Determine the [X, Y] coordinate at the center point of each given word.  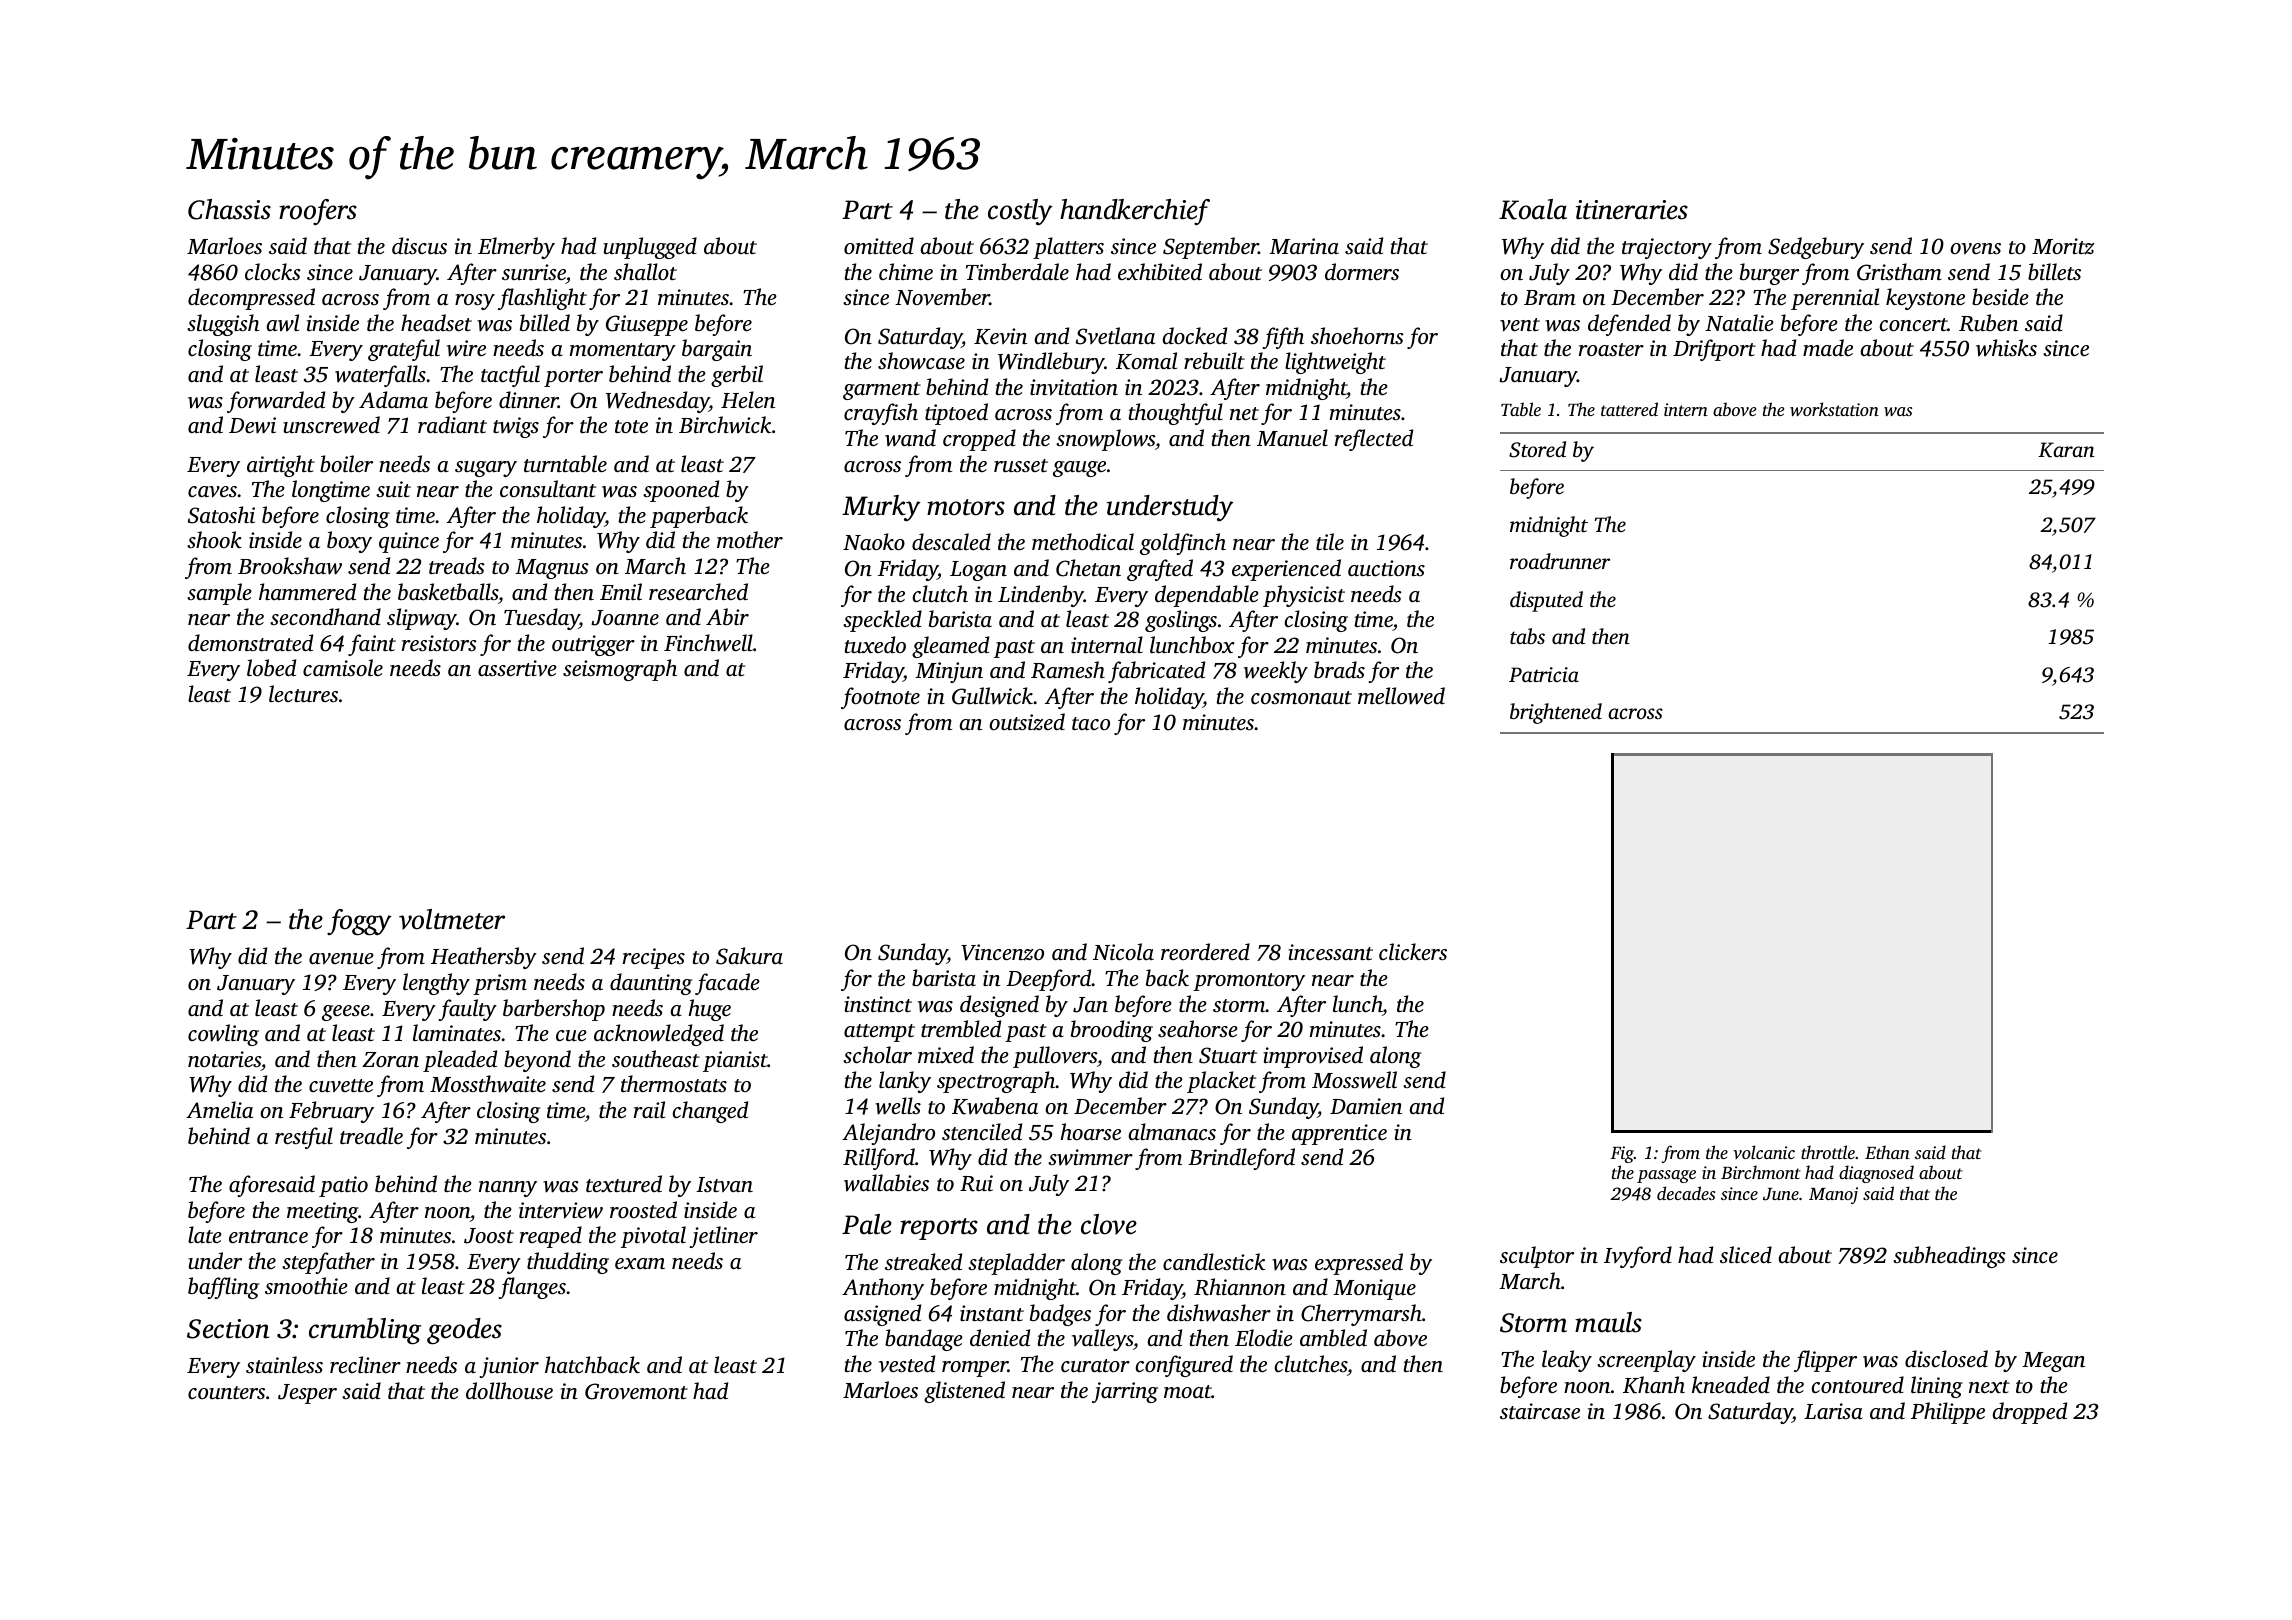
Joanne [625, 618]
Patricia [1544, 674]
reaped [551, 1237]
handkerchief [1135, 212]
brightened [1556, 713]
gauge [1079, 469]
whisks [2006, 348]
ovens [1975, 249]
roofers [318, 212]
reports [939, 1229]
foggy [359, 922]
